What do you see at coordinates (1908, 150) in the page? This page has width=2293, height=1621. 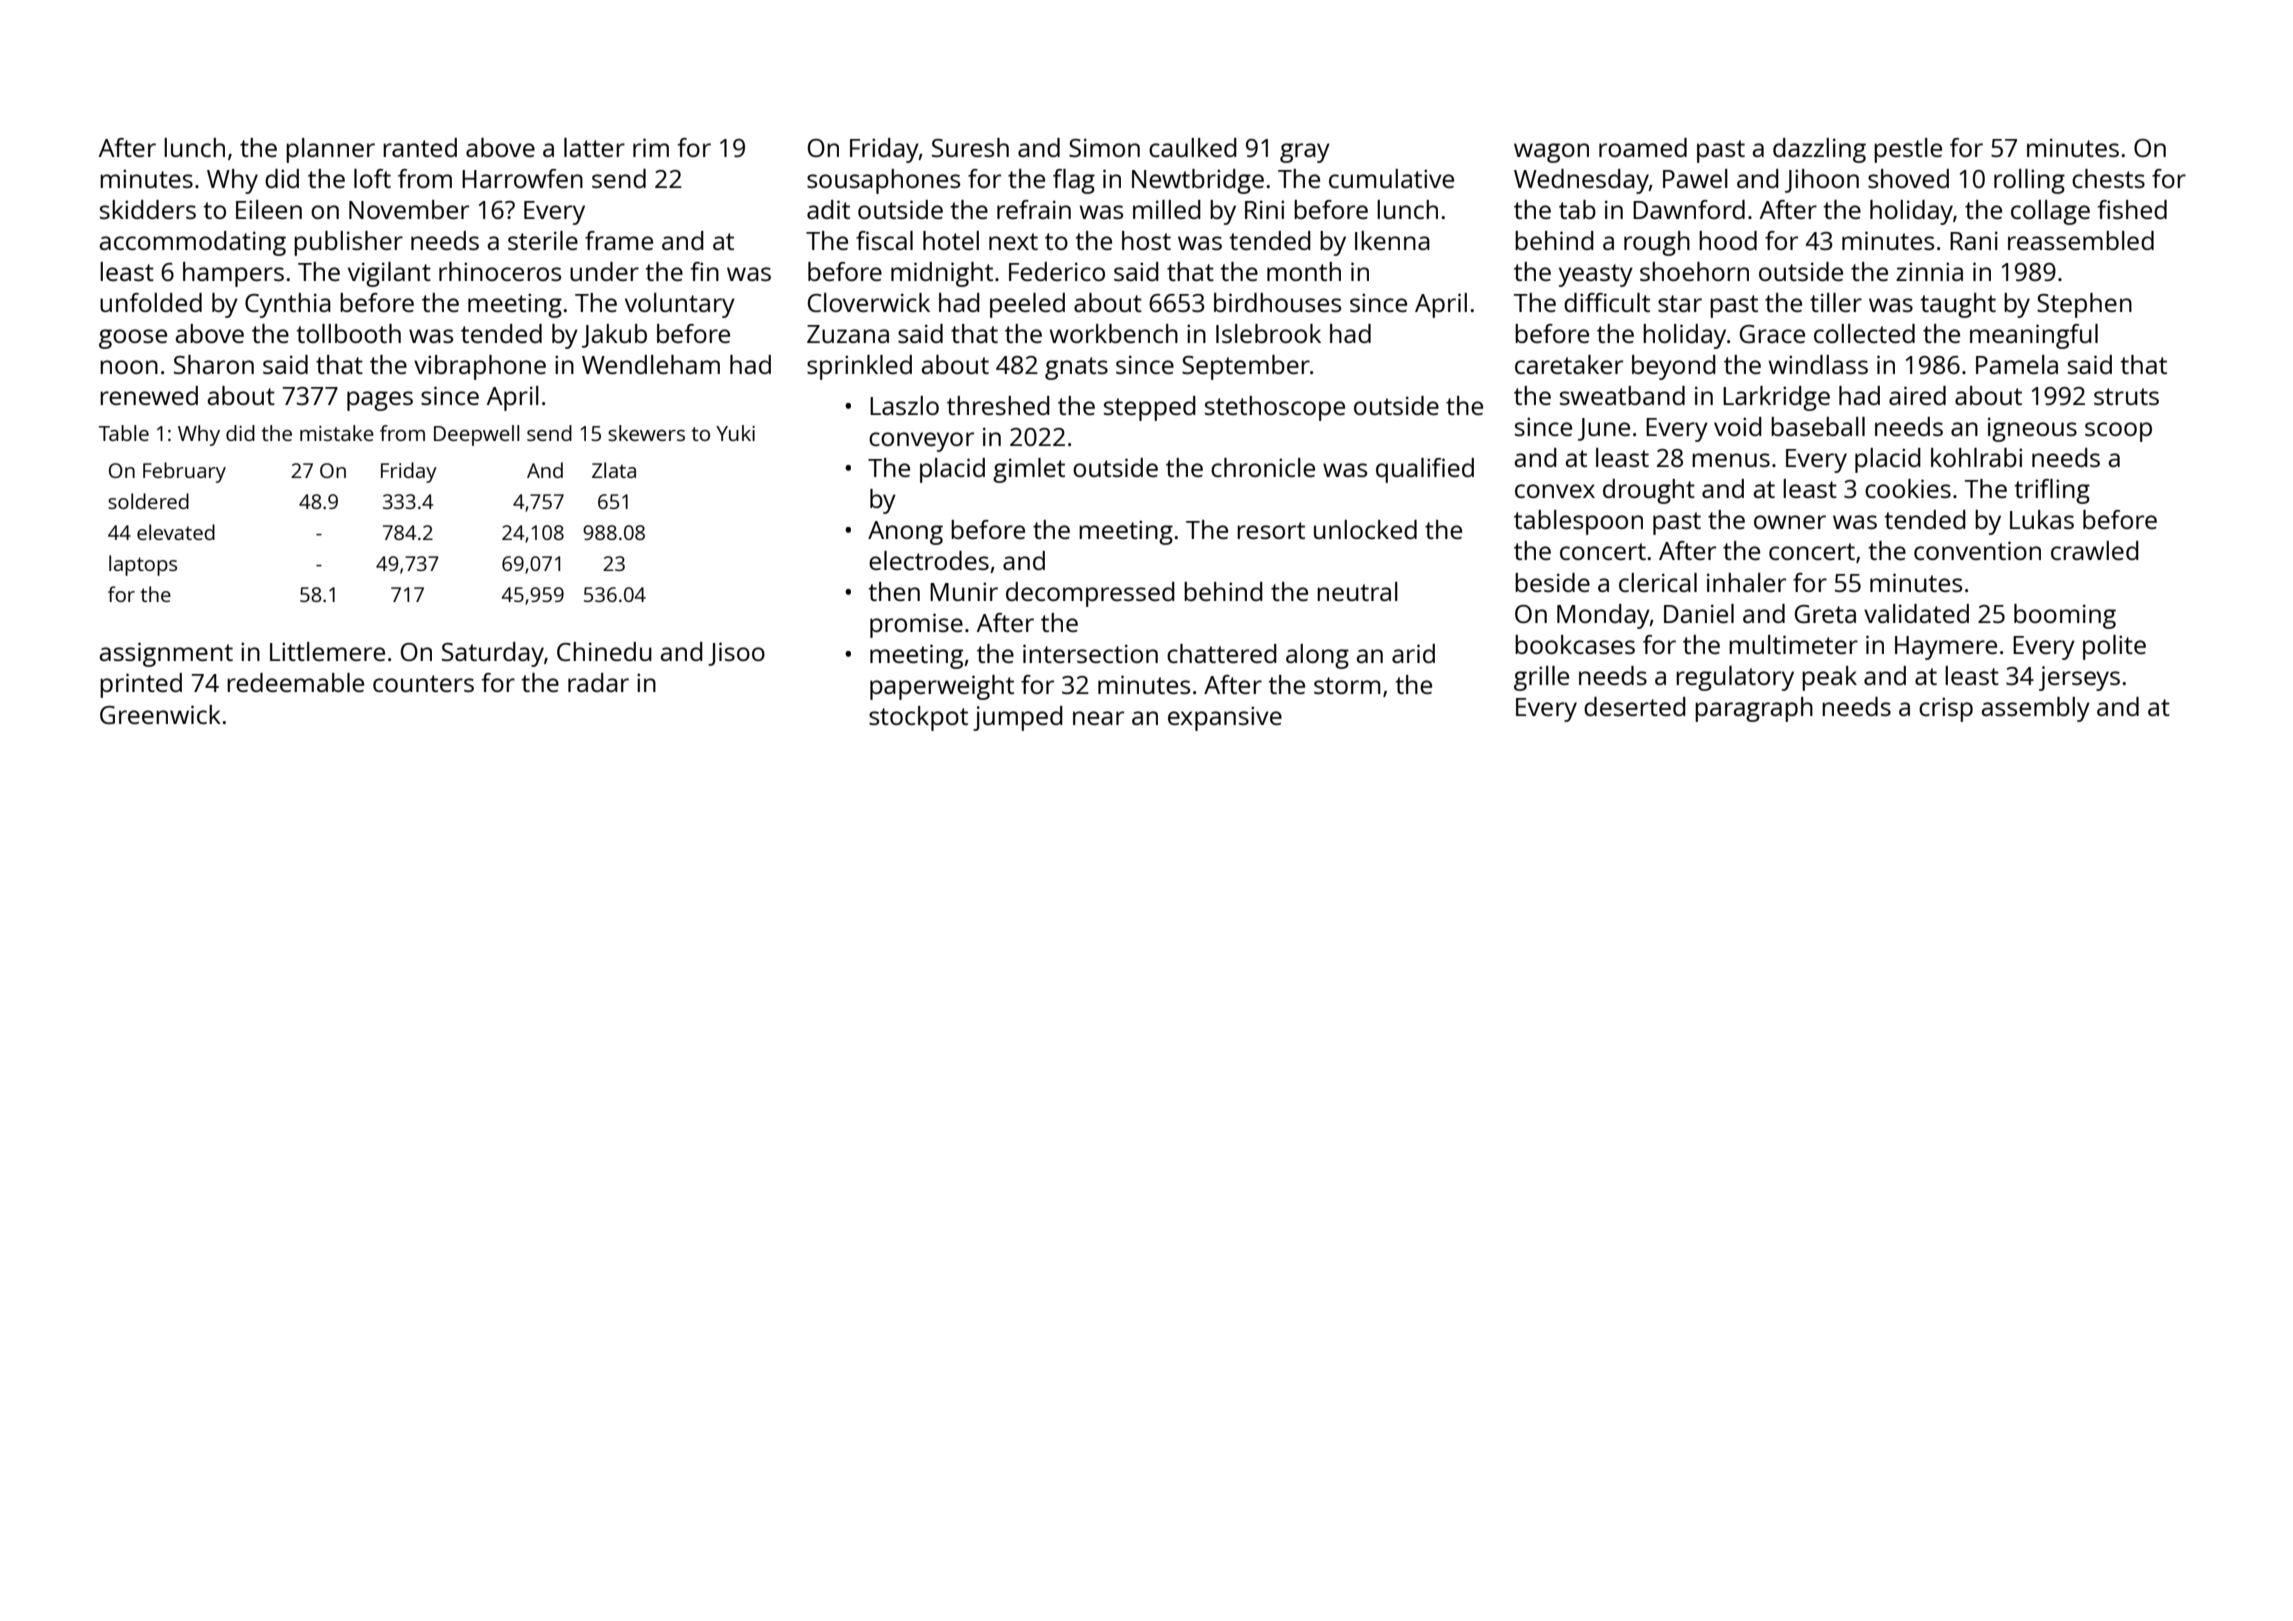 I see `pestle` at bounding box center [1908, 150].
